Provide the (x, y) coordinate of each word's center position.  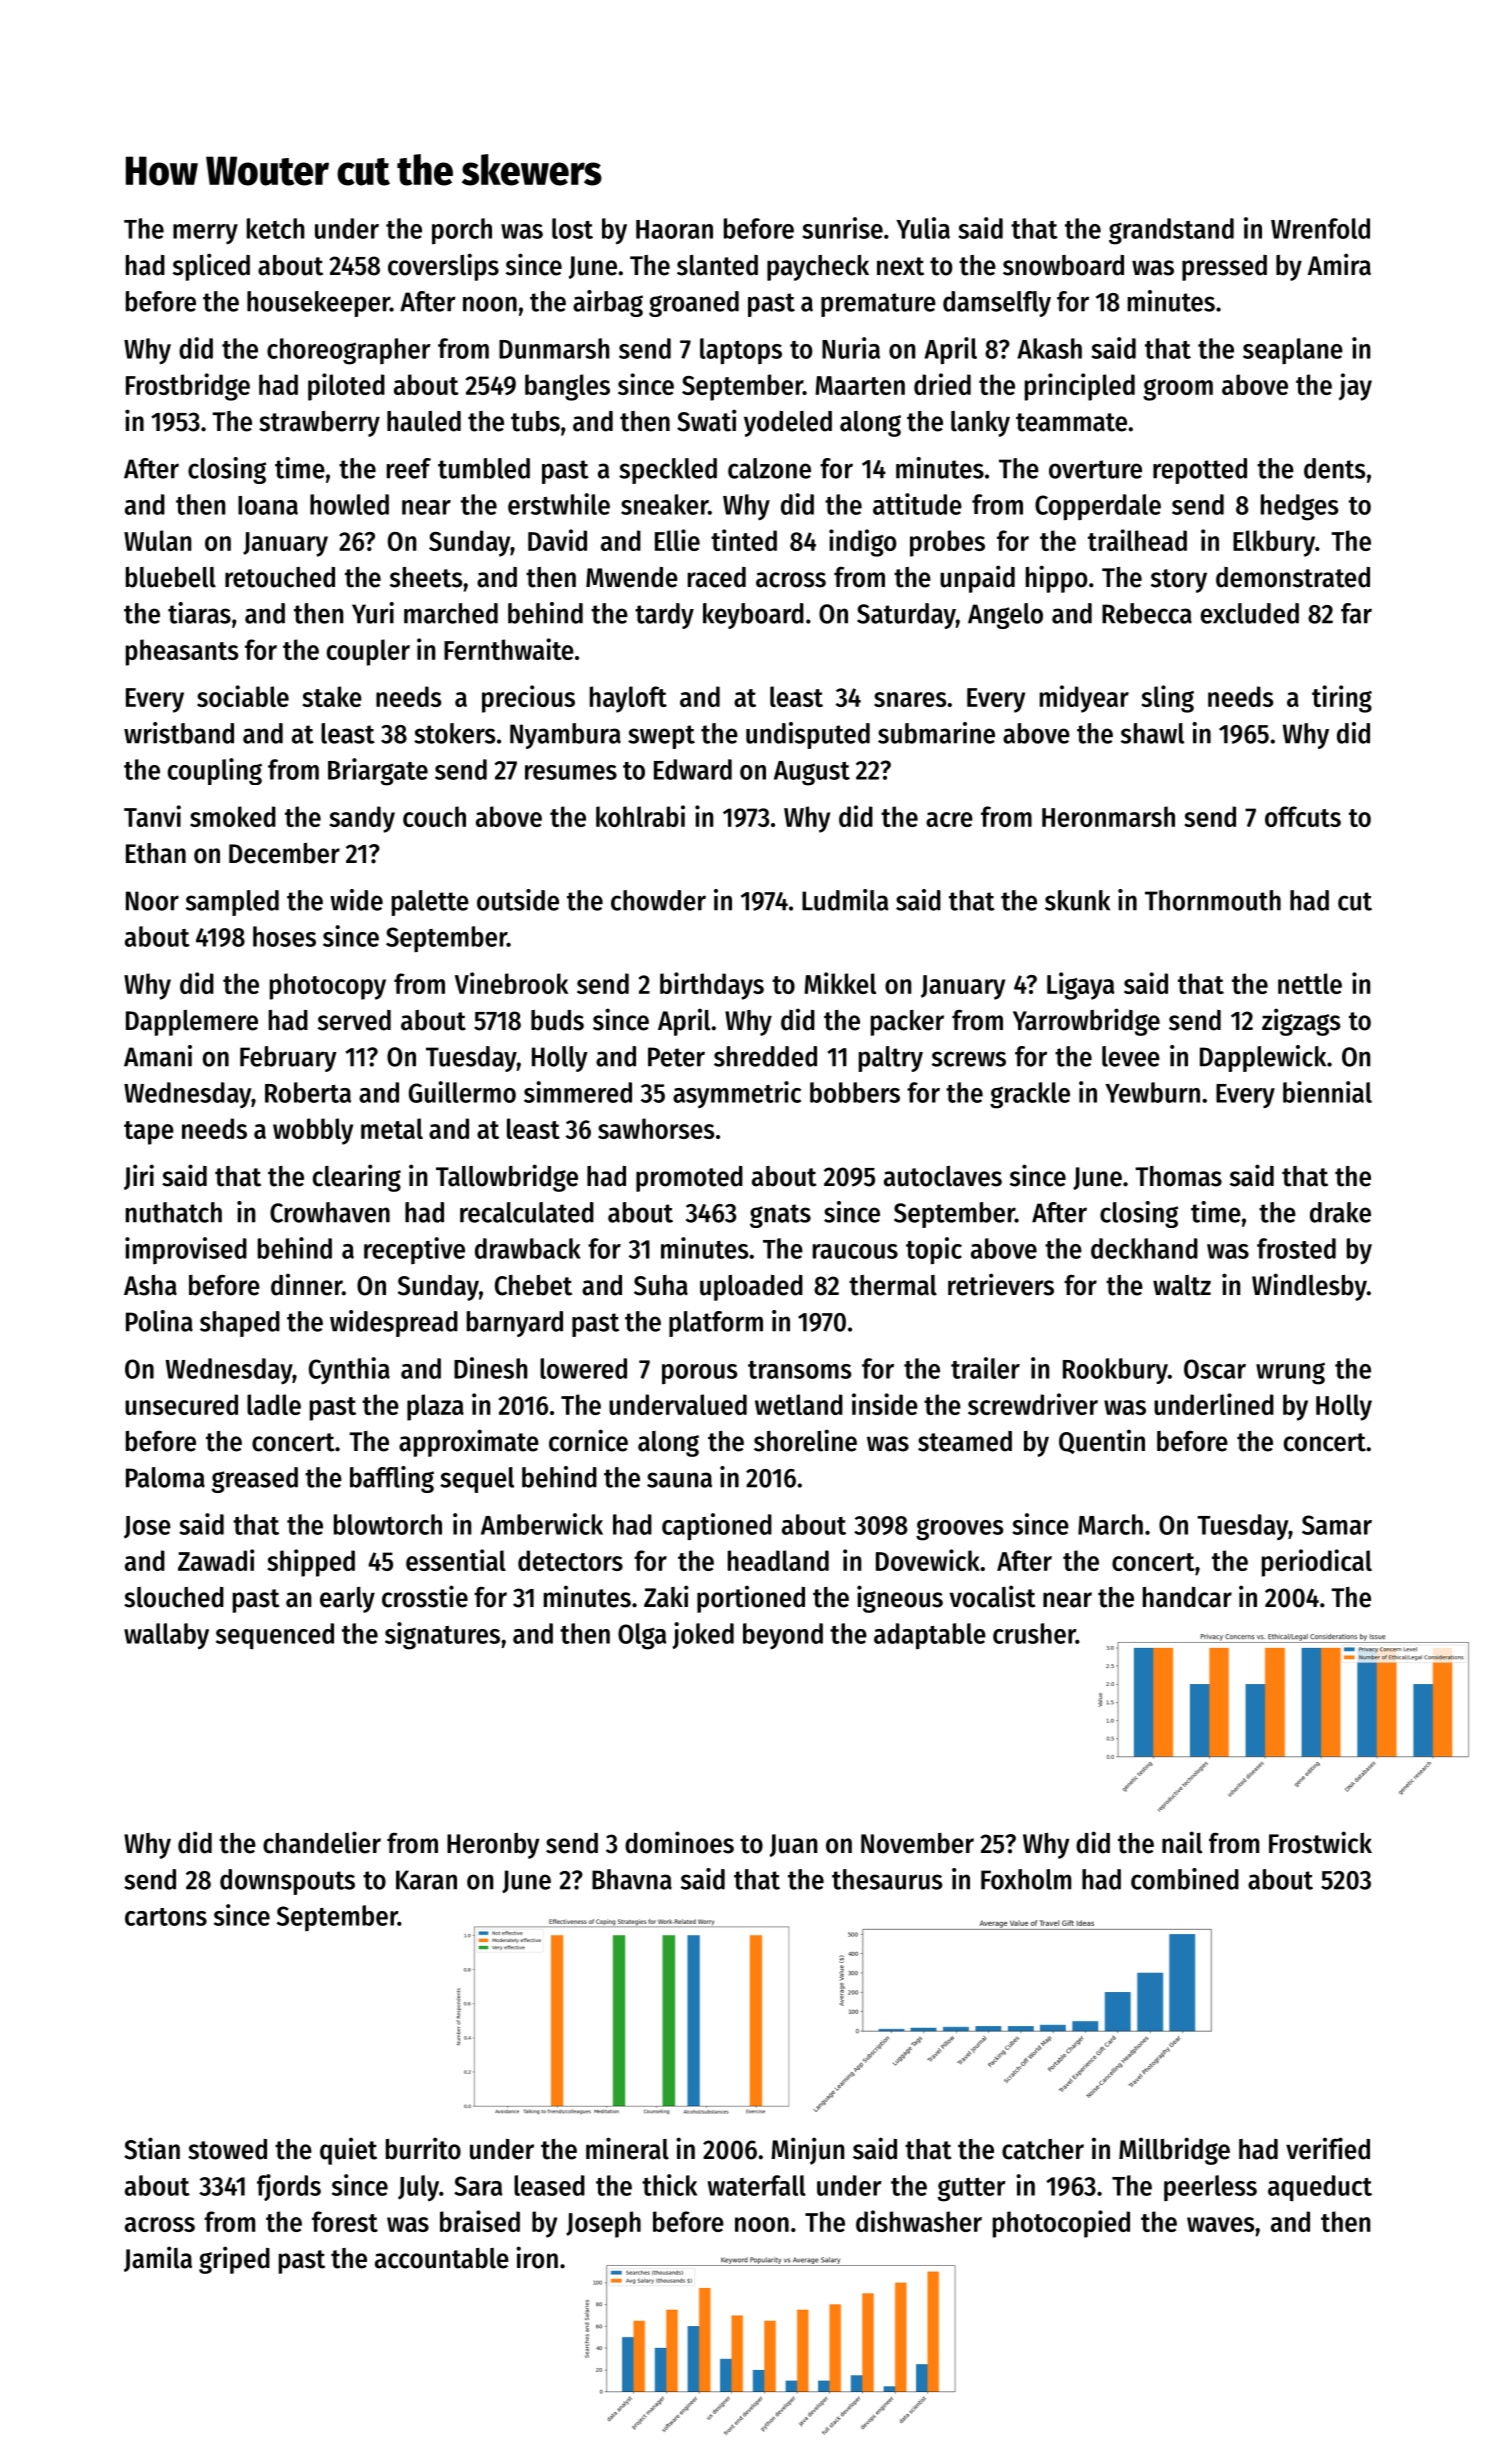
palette (430, 903)
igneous (900, 1599)
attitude (917, 504)
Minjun (807, 2151)
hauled (424, 421)
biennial (1327, 1092)
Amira (1339, 264)
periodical (1317, 1563)
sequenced (275, 1636)
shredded (765, 1056)
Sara (478, 2186)
